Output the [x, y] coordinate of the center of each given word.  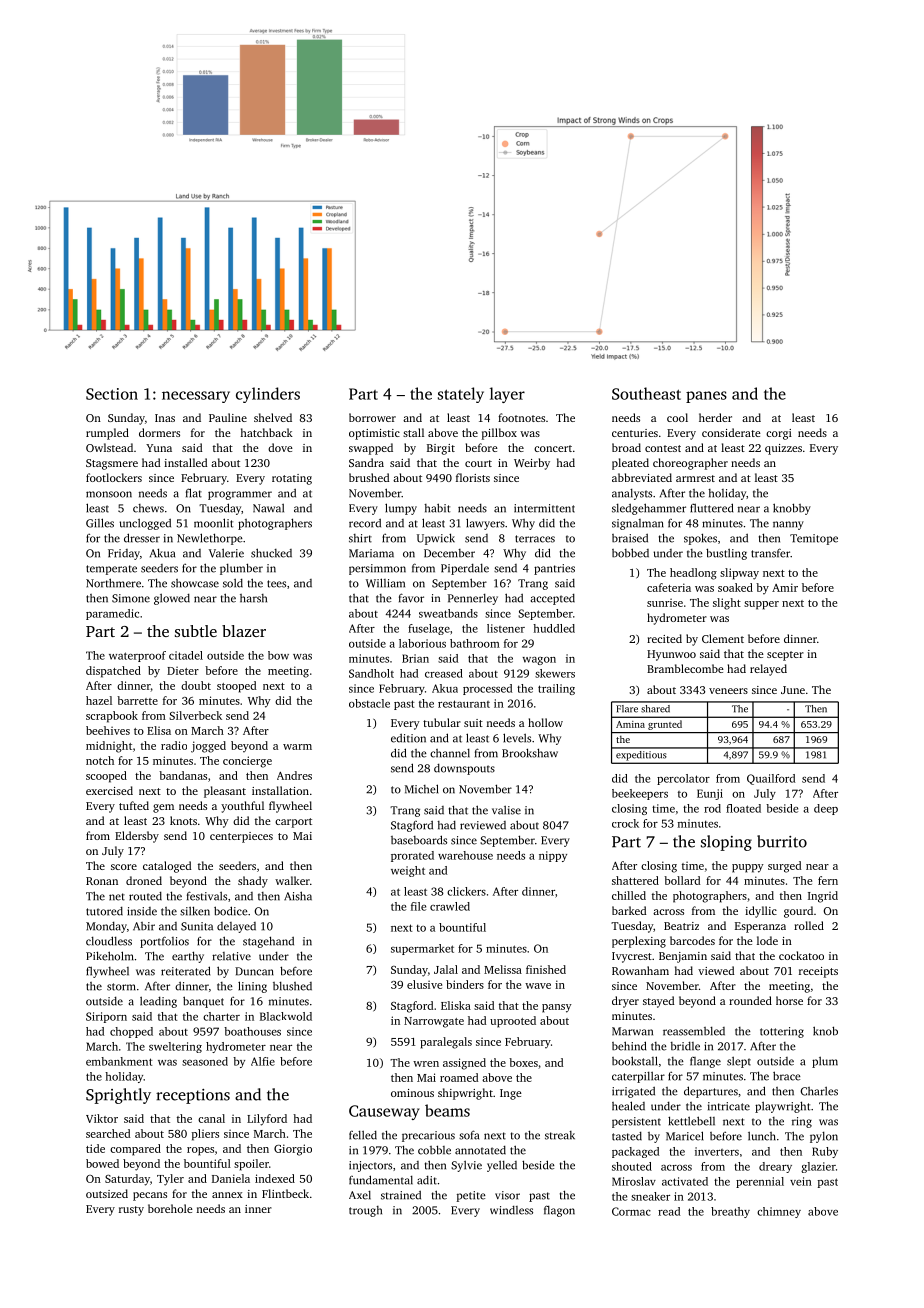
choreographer [690, 464]
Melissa [503, 969]
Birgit [441, 449]
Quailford [771, 779]
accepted [552, 599]
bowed [102, 1163]
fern [828, 880]
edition [408, 738]
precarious [428, 1136]
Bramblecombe [685, 668]
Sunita [197, 926]
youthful [242, 807]
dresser [142, 538]
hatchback [267, 432]
